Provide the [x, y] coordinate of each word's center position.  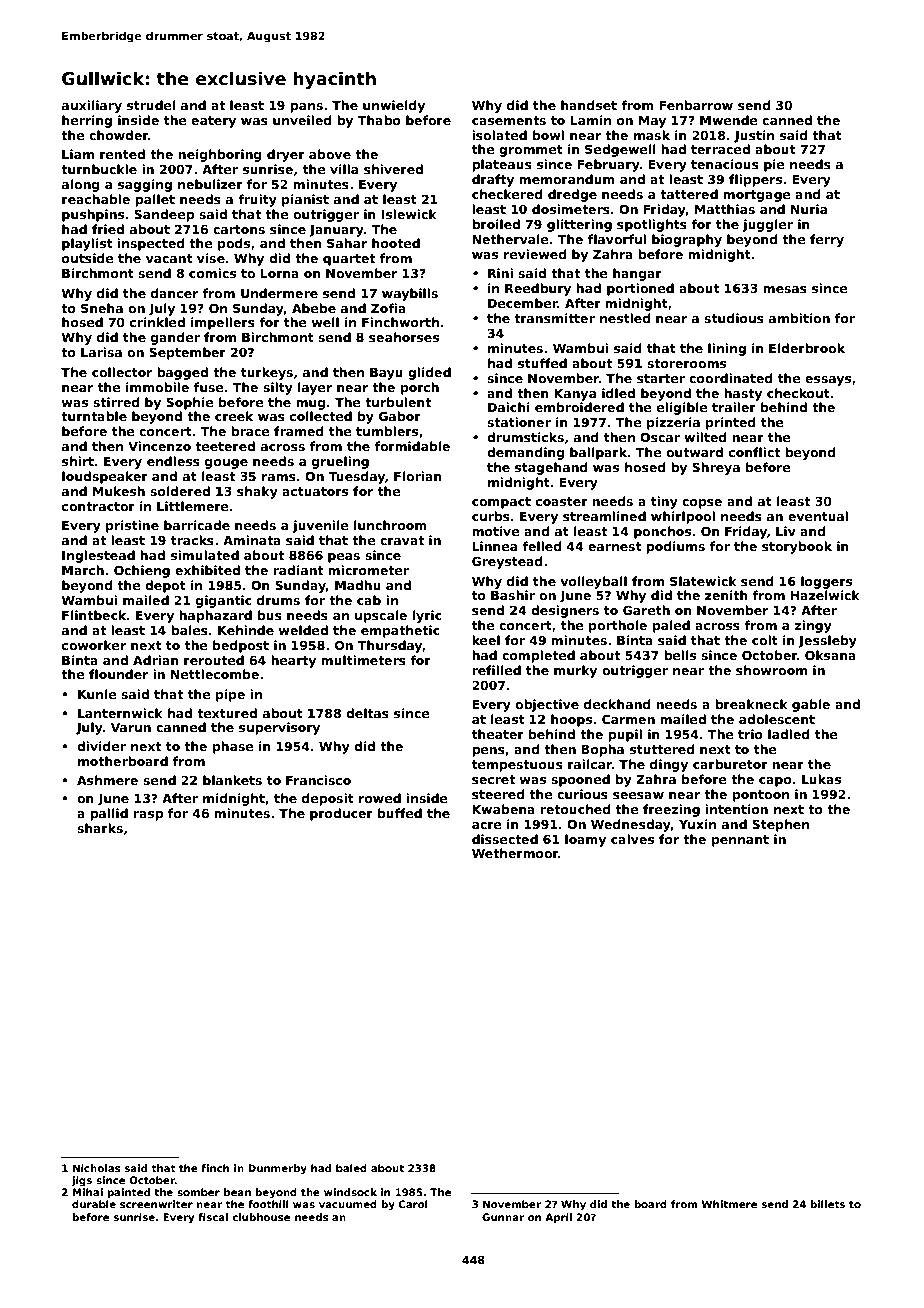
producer [341, 814]
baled [351, 1168]
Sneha [102, 308]
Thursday [390, 646]
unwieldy [394, 106]
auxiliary [92, 106]
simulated [205, 555]
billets [828, 1204]
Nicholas [97, 1168]
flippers [755, 180]
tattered [689, 194]
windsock [350, 1192]
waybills [410, 294]
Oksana [830, 655]
